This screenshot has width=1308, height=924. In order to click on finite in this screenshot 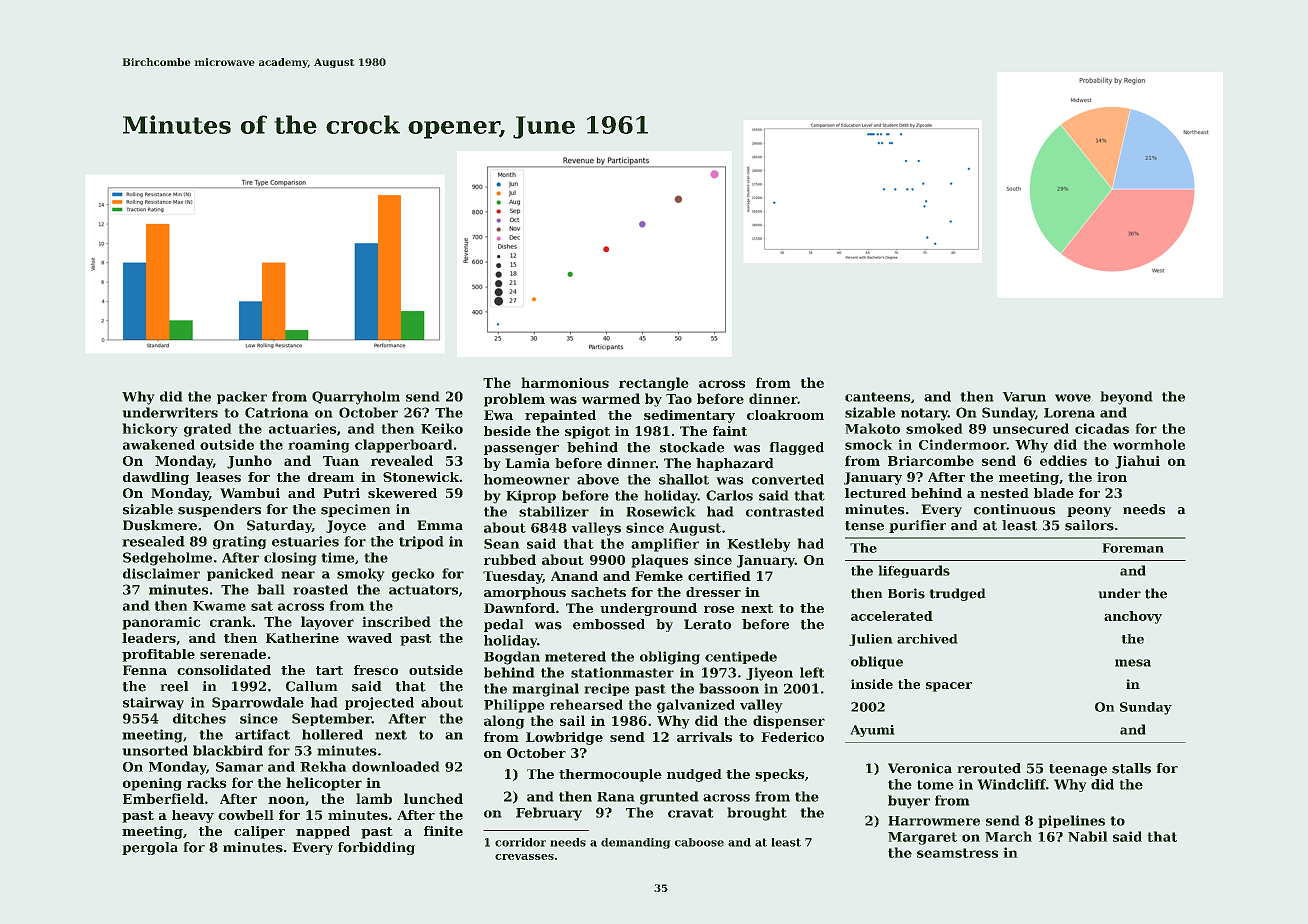, I will do `click(443, 831)`.
